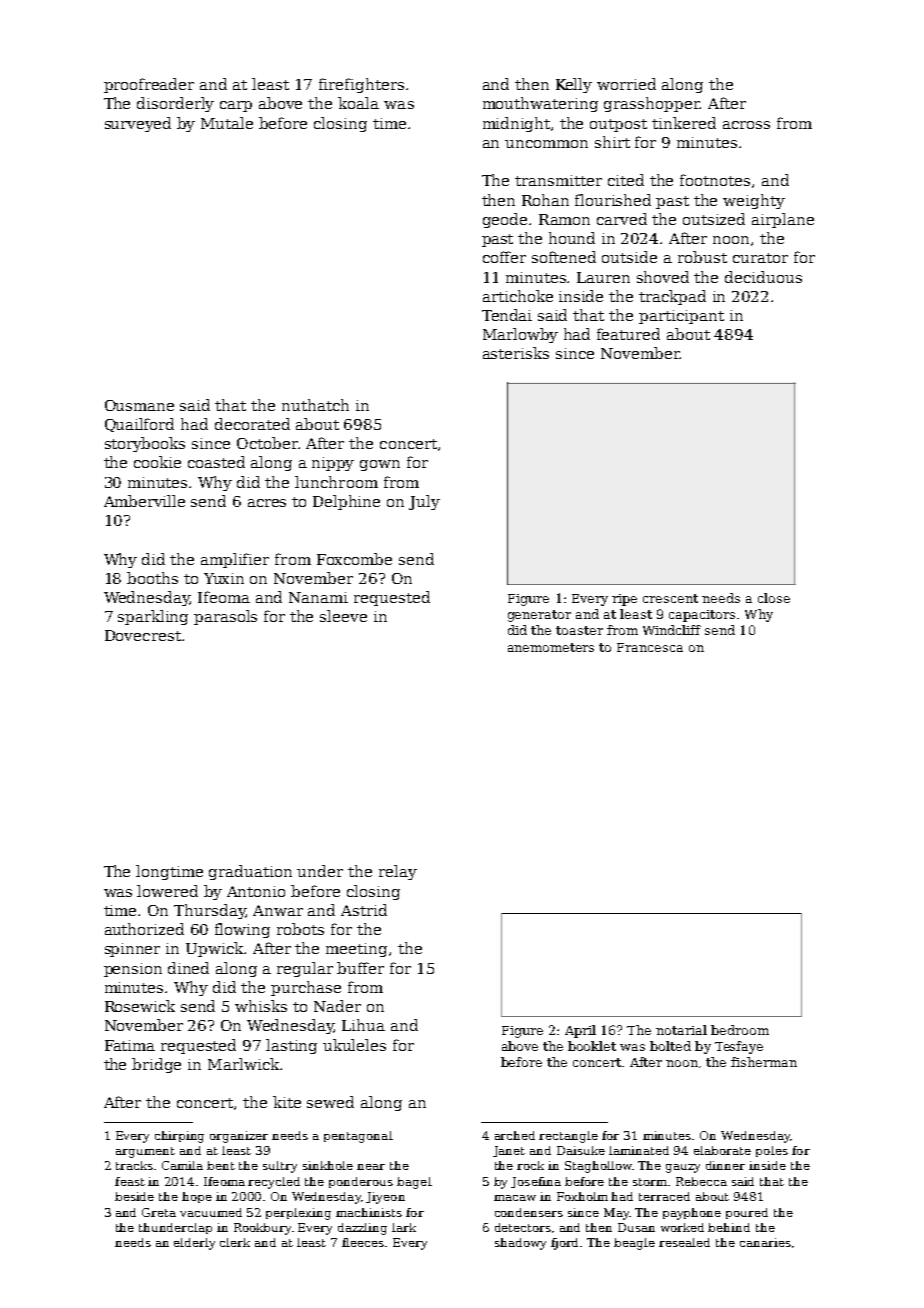 This screenshot has height=1308, width=924. I want to click on deciduous, so click(763, 277).
